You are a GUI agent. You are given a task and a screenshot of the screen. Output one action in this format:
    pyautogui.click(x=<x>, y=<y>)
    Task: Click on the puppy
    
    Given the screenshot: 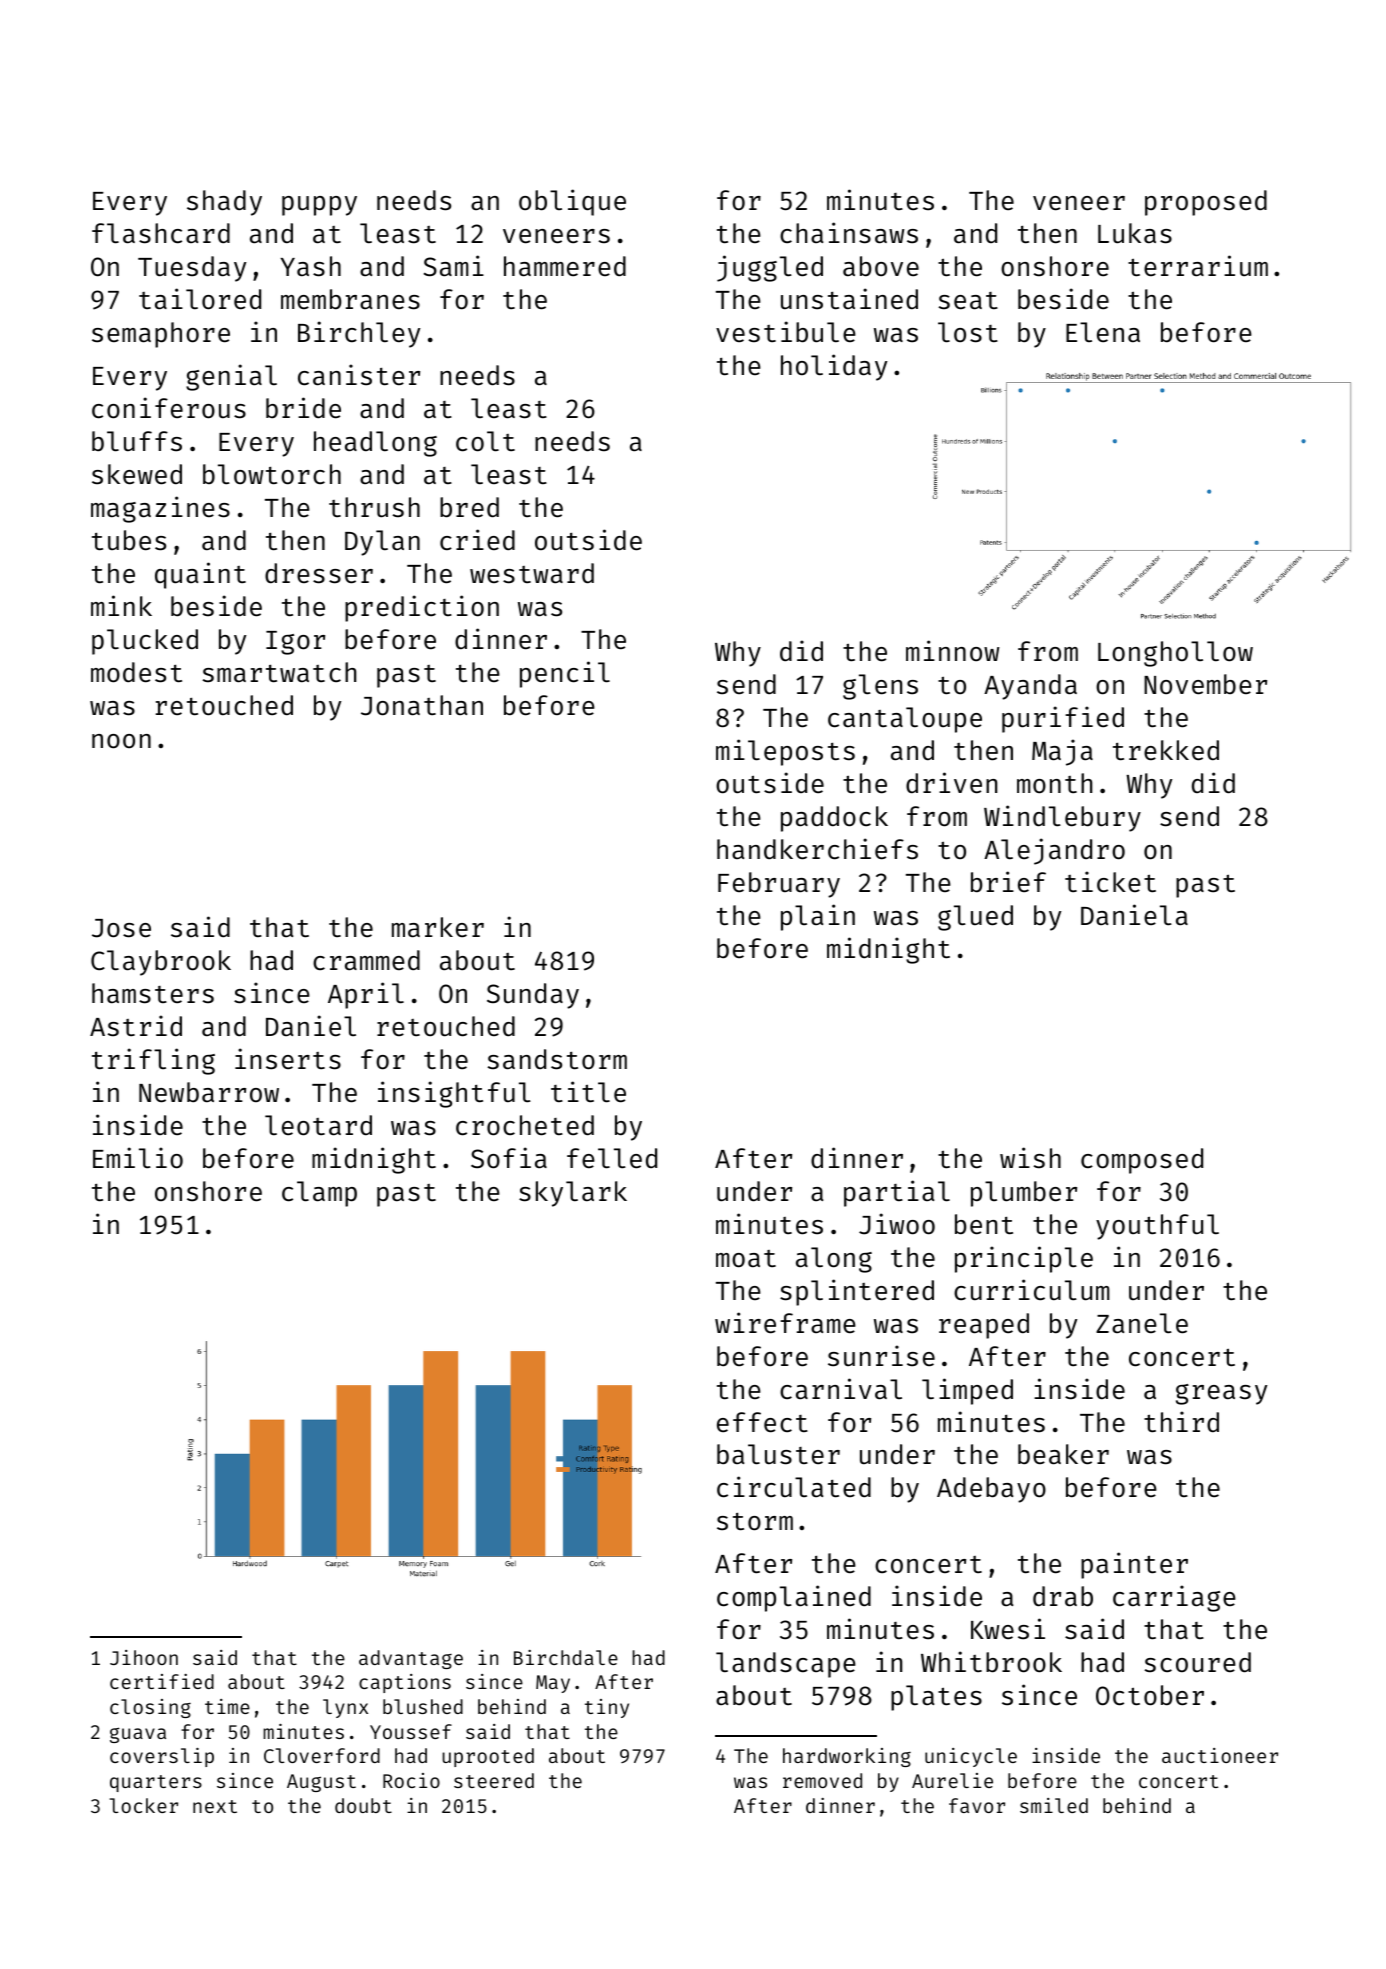 What is the action you would take?
    pyautogui.click(x=319, y=206)
